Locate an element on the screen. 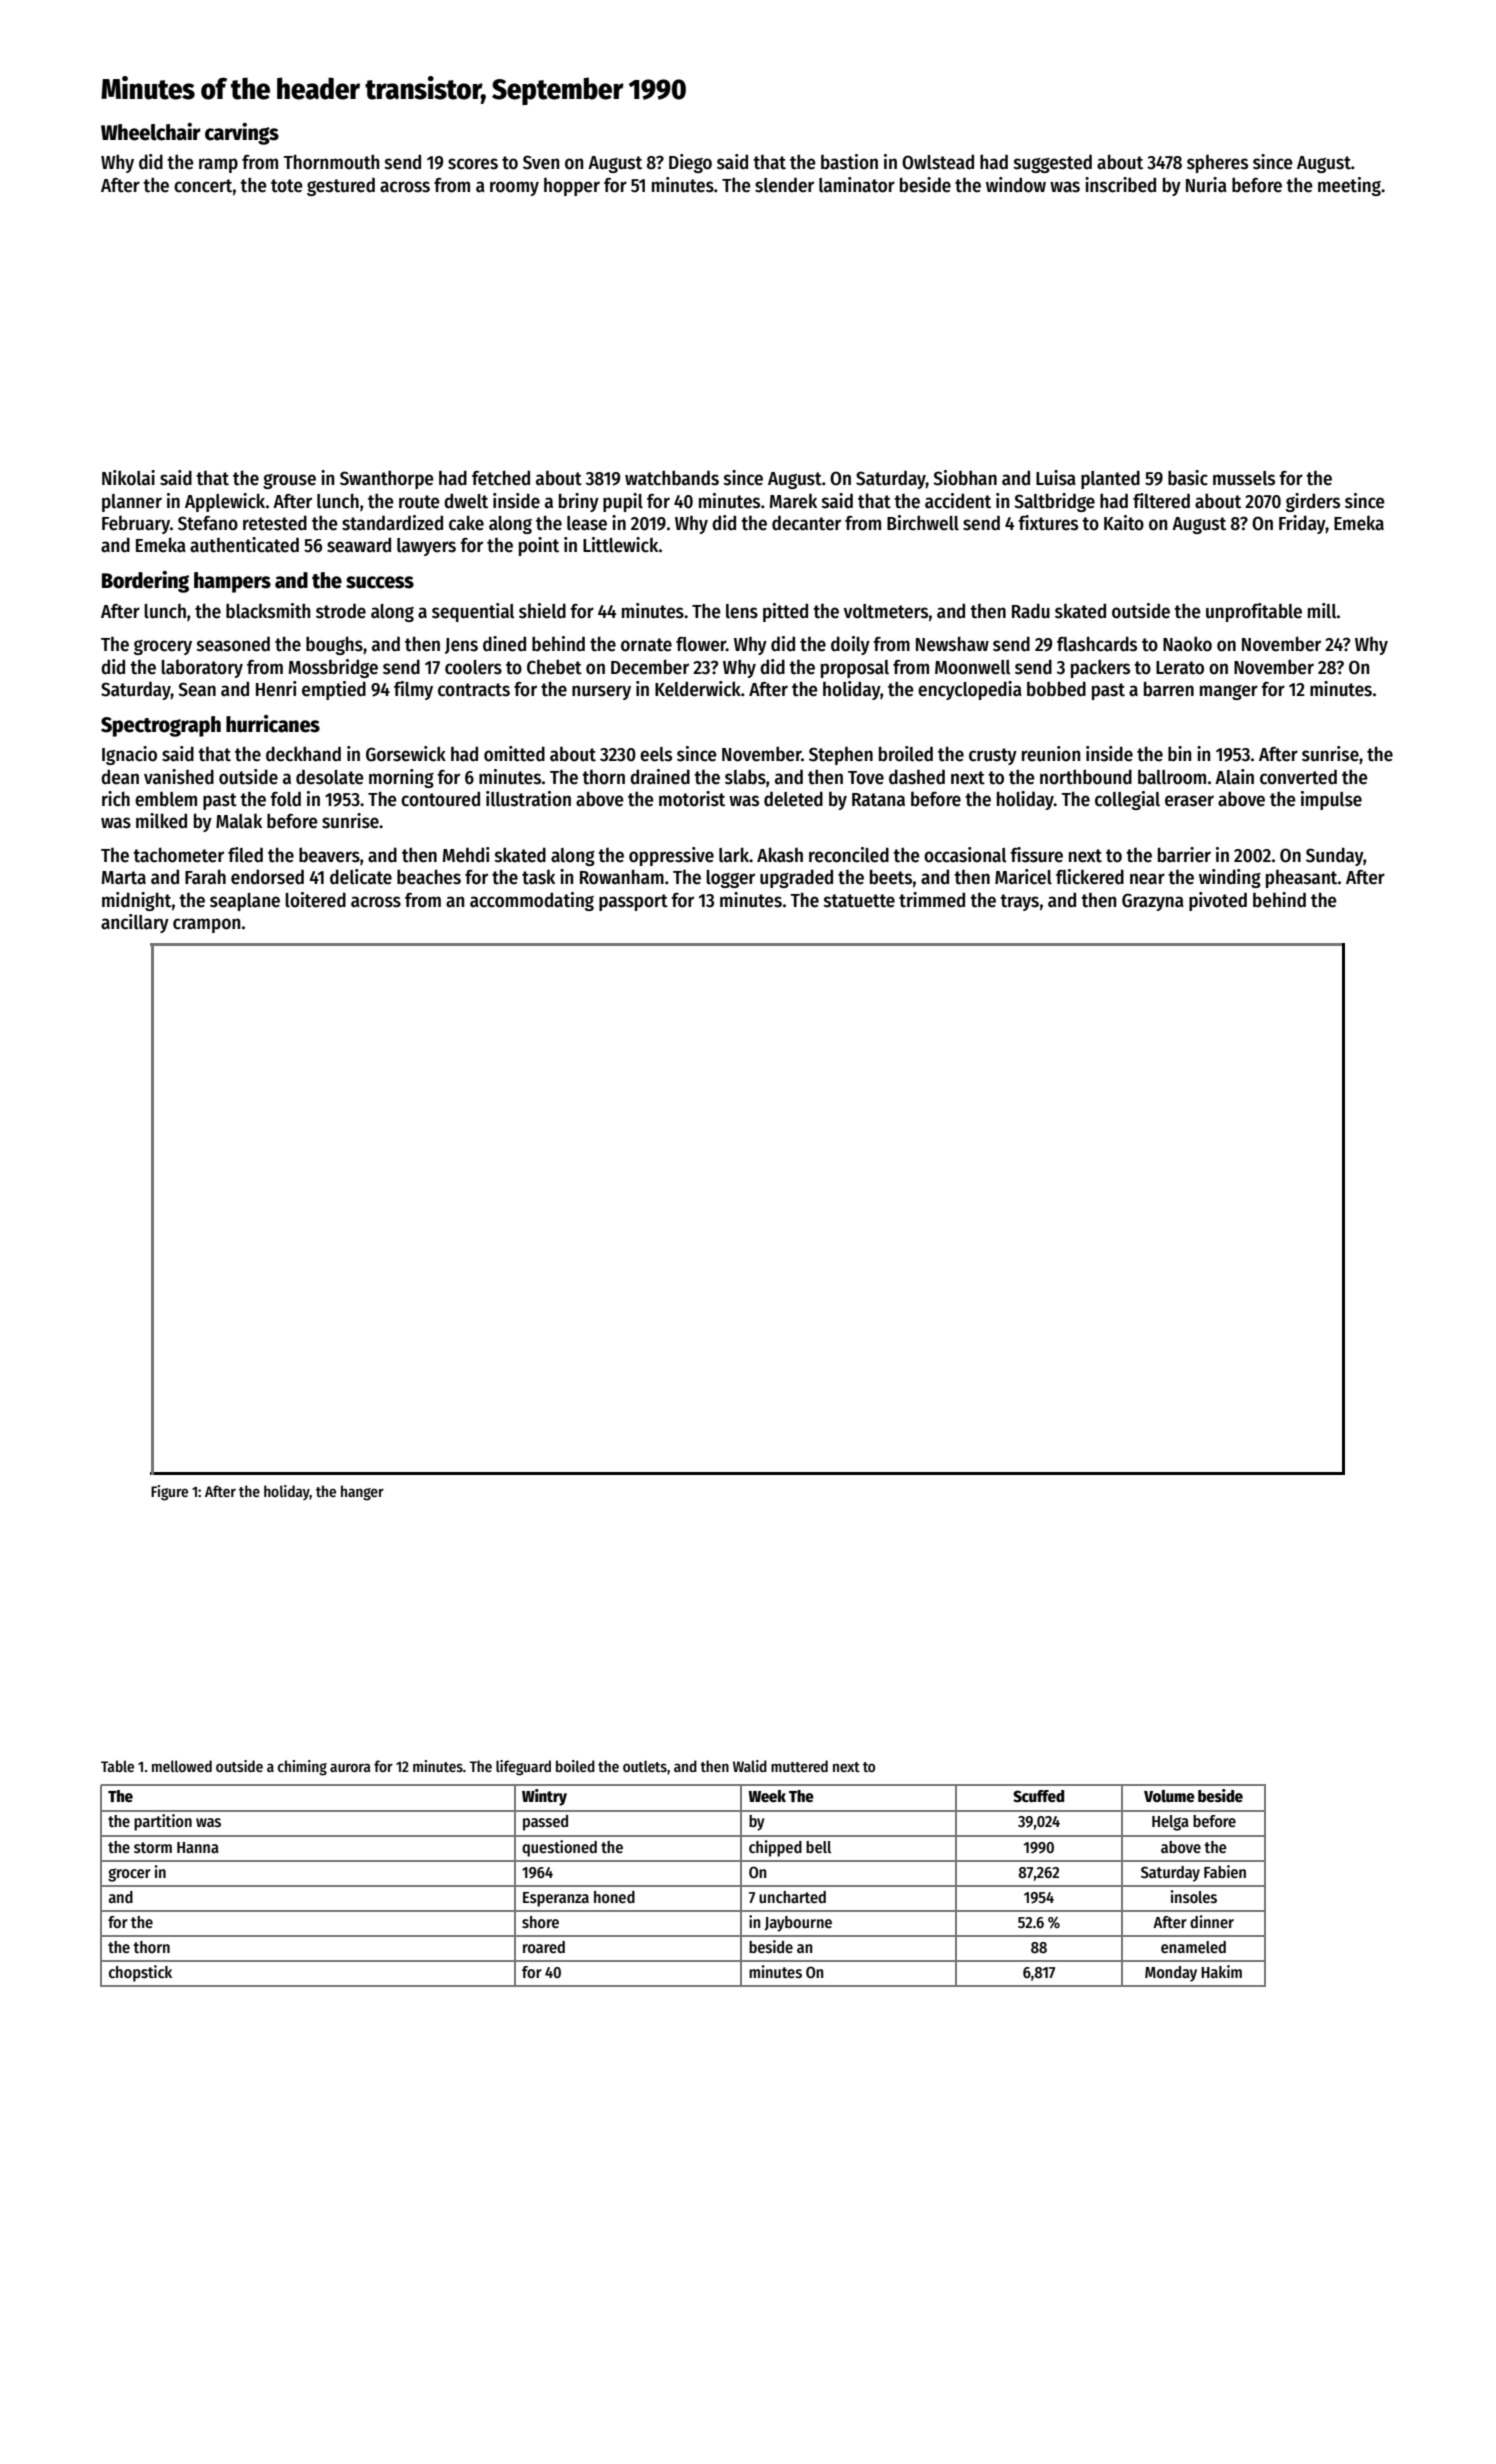  point is located at coordinates (539, 546).
